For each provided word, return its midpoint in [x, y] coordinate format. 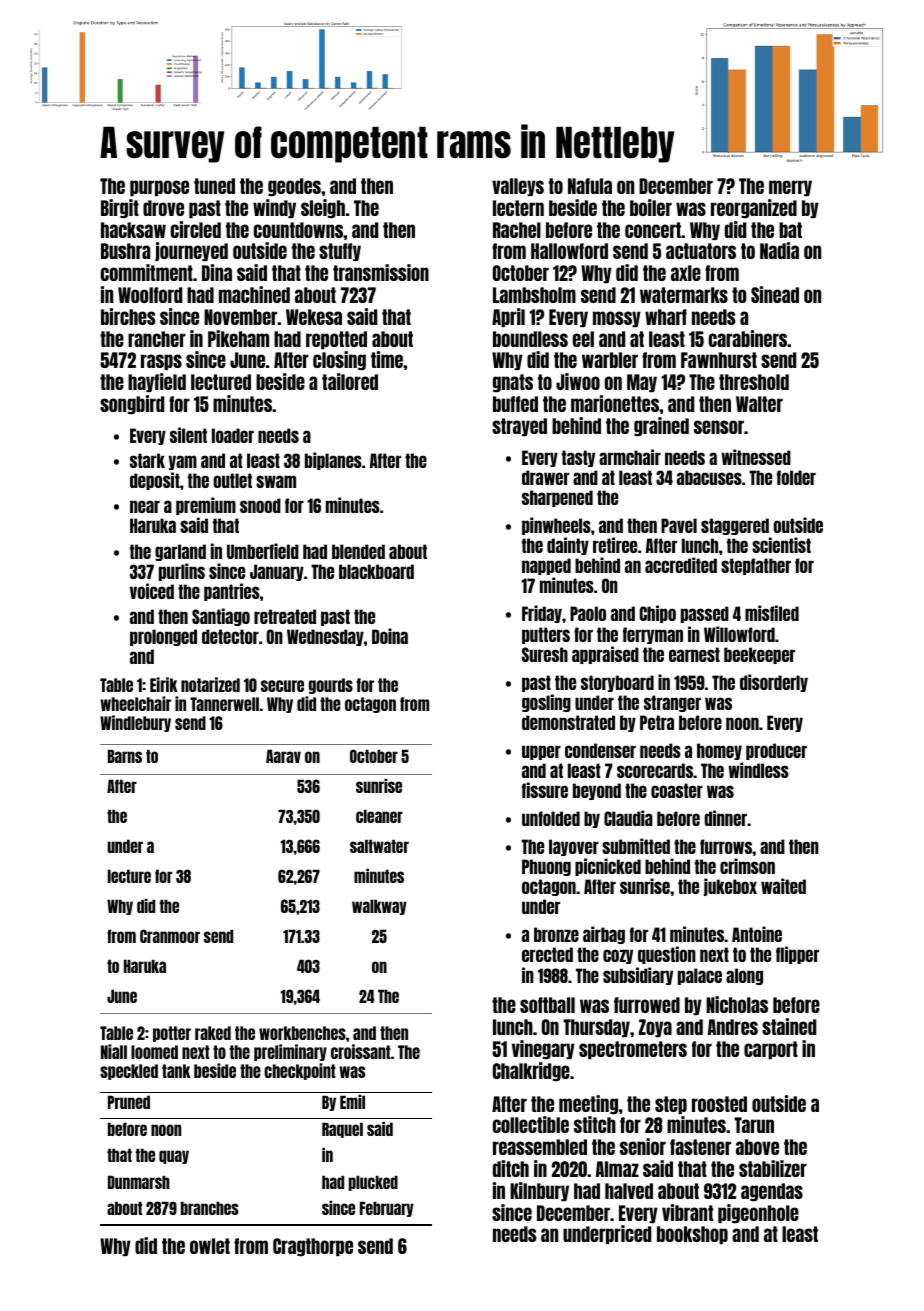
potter [172, 1034]
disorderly [774, 683]
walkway [379, 907]
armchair [630, 457]
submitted [636, 846]
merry [790, 188]
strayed [519, 427]
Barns [125, 756]
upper [541, 752]
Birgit [120, 209]
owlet [210, 1246]
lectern [518, 208]
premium [206, 506]
